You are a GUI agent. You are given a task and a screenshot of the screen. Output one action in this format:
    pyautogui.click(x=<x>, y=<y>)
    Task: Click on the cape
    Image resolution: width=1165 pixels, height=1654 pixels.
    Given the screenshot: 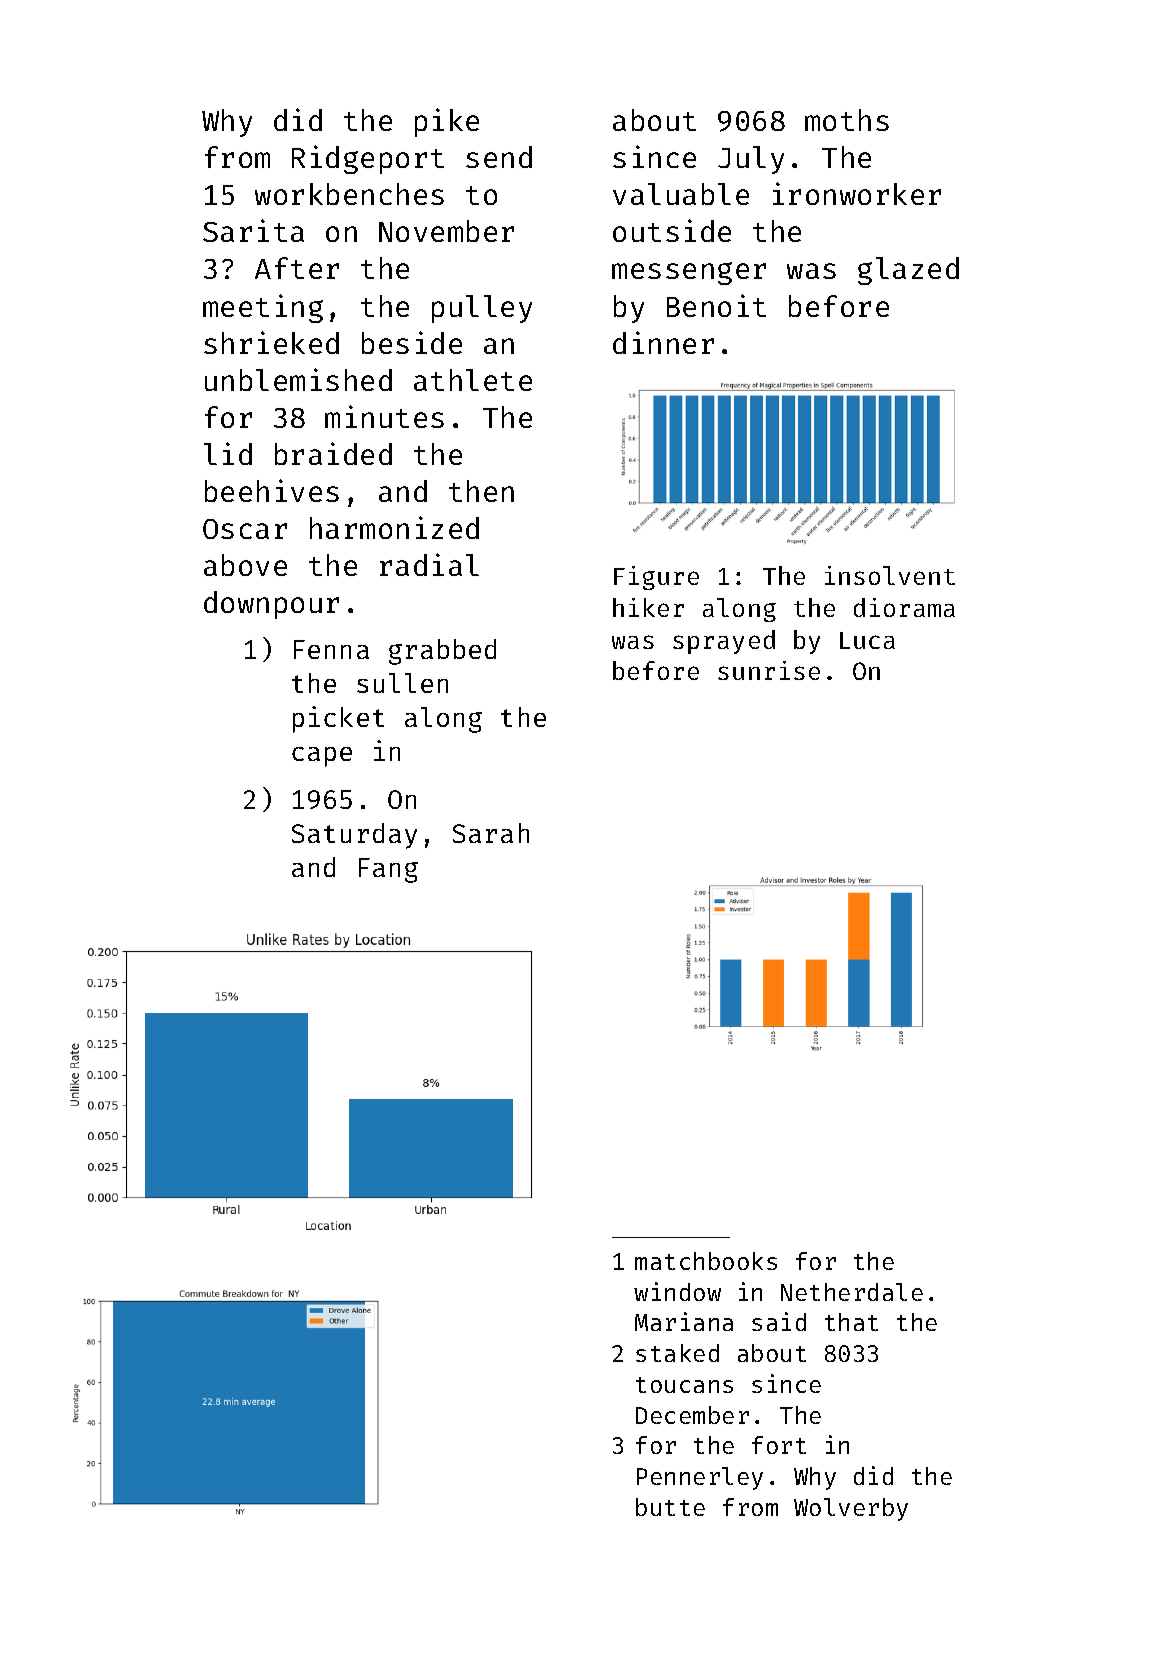 What is the action you would take?
    pyautogui.click(x=322, y=757)
